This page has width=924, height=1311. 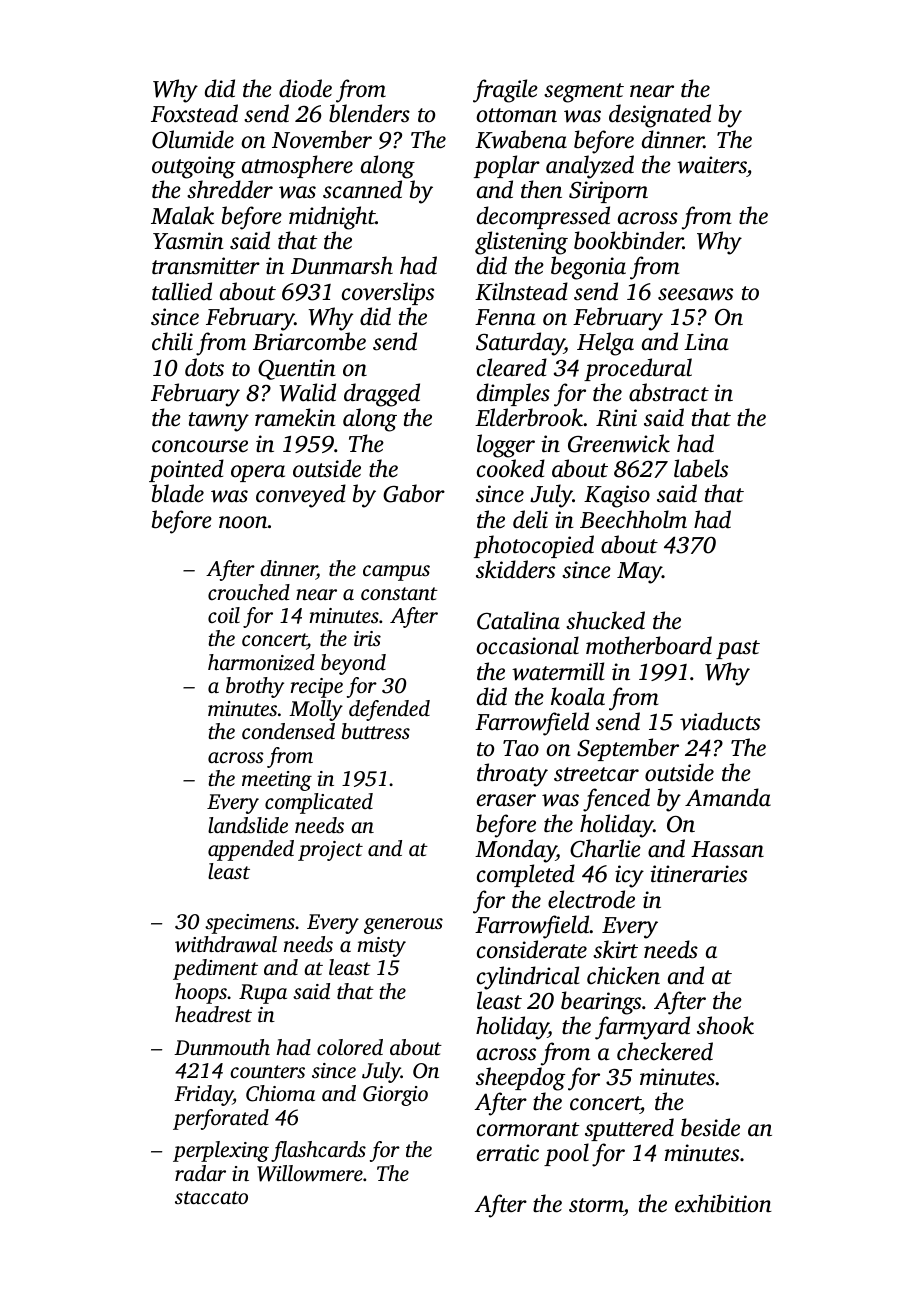 What do you see at coordinates (695, 294) in the page?
I see `seesaws` at bounding box center [695, 294].
